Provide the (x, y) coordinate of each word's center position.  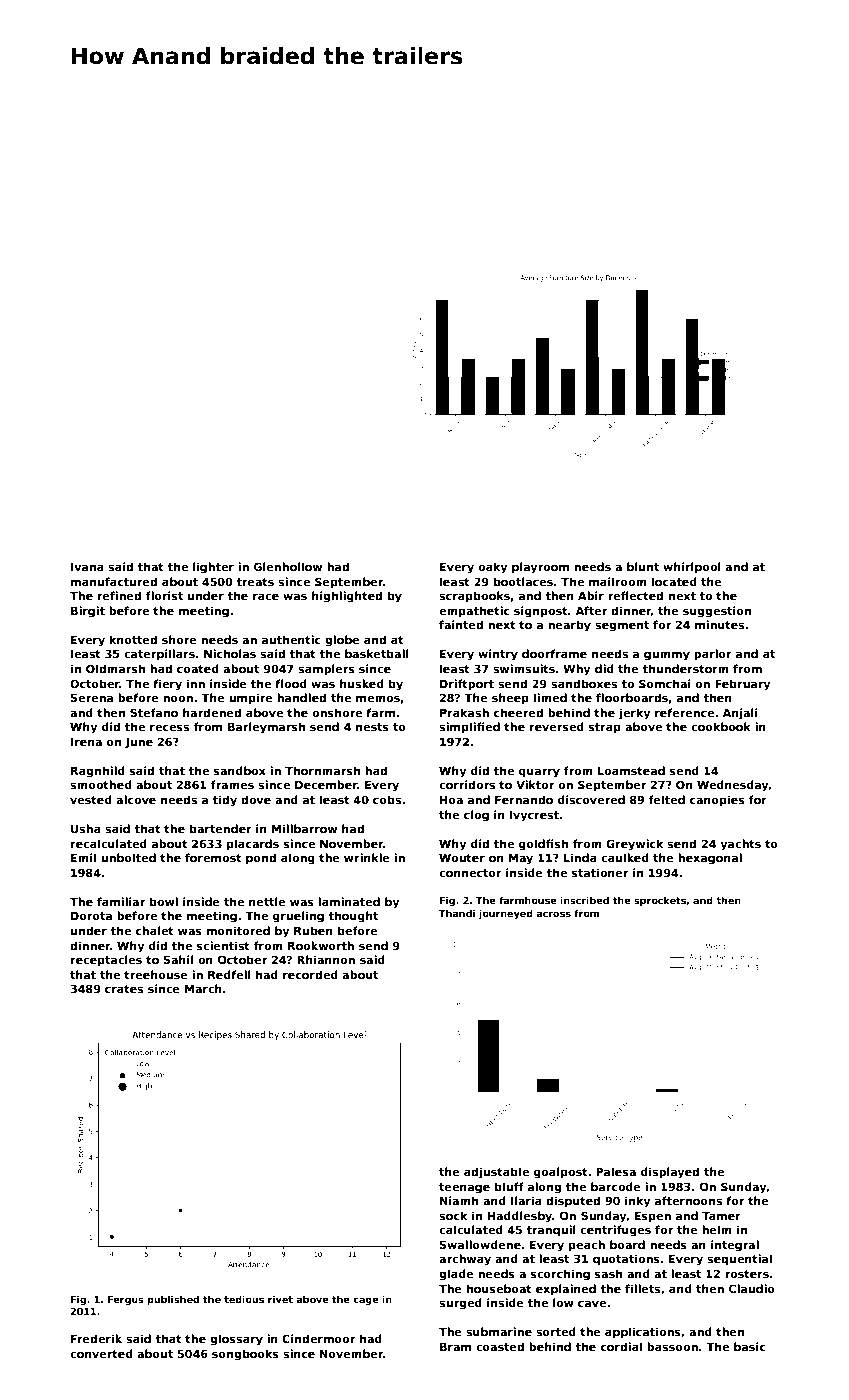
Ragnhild (98, 772)
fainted (461, 624)
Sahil (178, 959)
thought (353, 917)
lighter (213, 568)
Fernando (524, 799)
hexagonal (710, 859)
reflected (635, 595)
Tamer (721, 1216)
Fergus (126, 1300)
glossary (236, 1340)
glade (456, 1275)
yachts (740, 845)
